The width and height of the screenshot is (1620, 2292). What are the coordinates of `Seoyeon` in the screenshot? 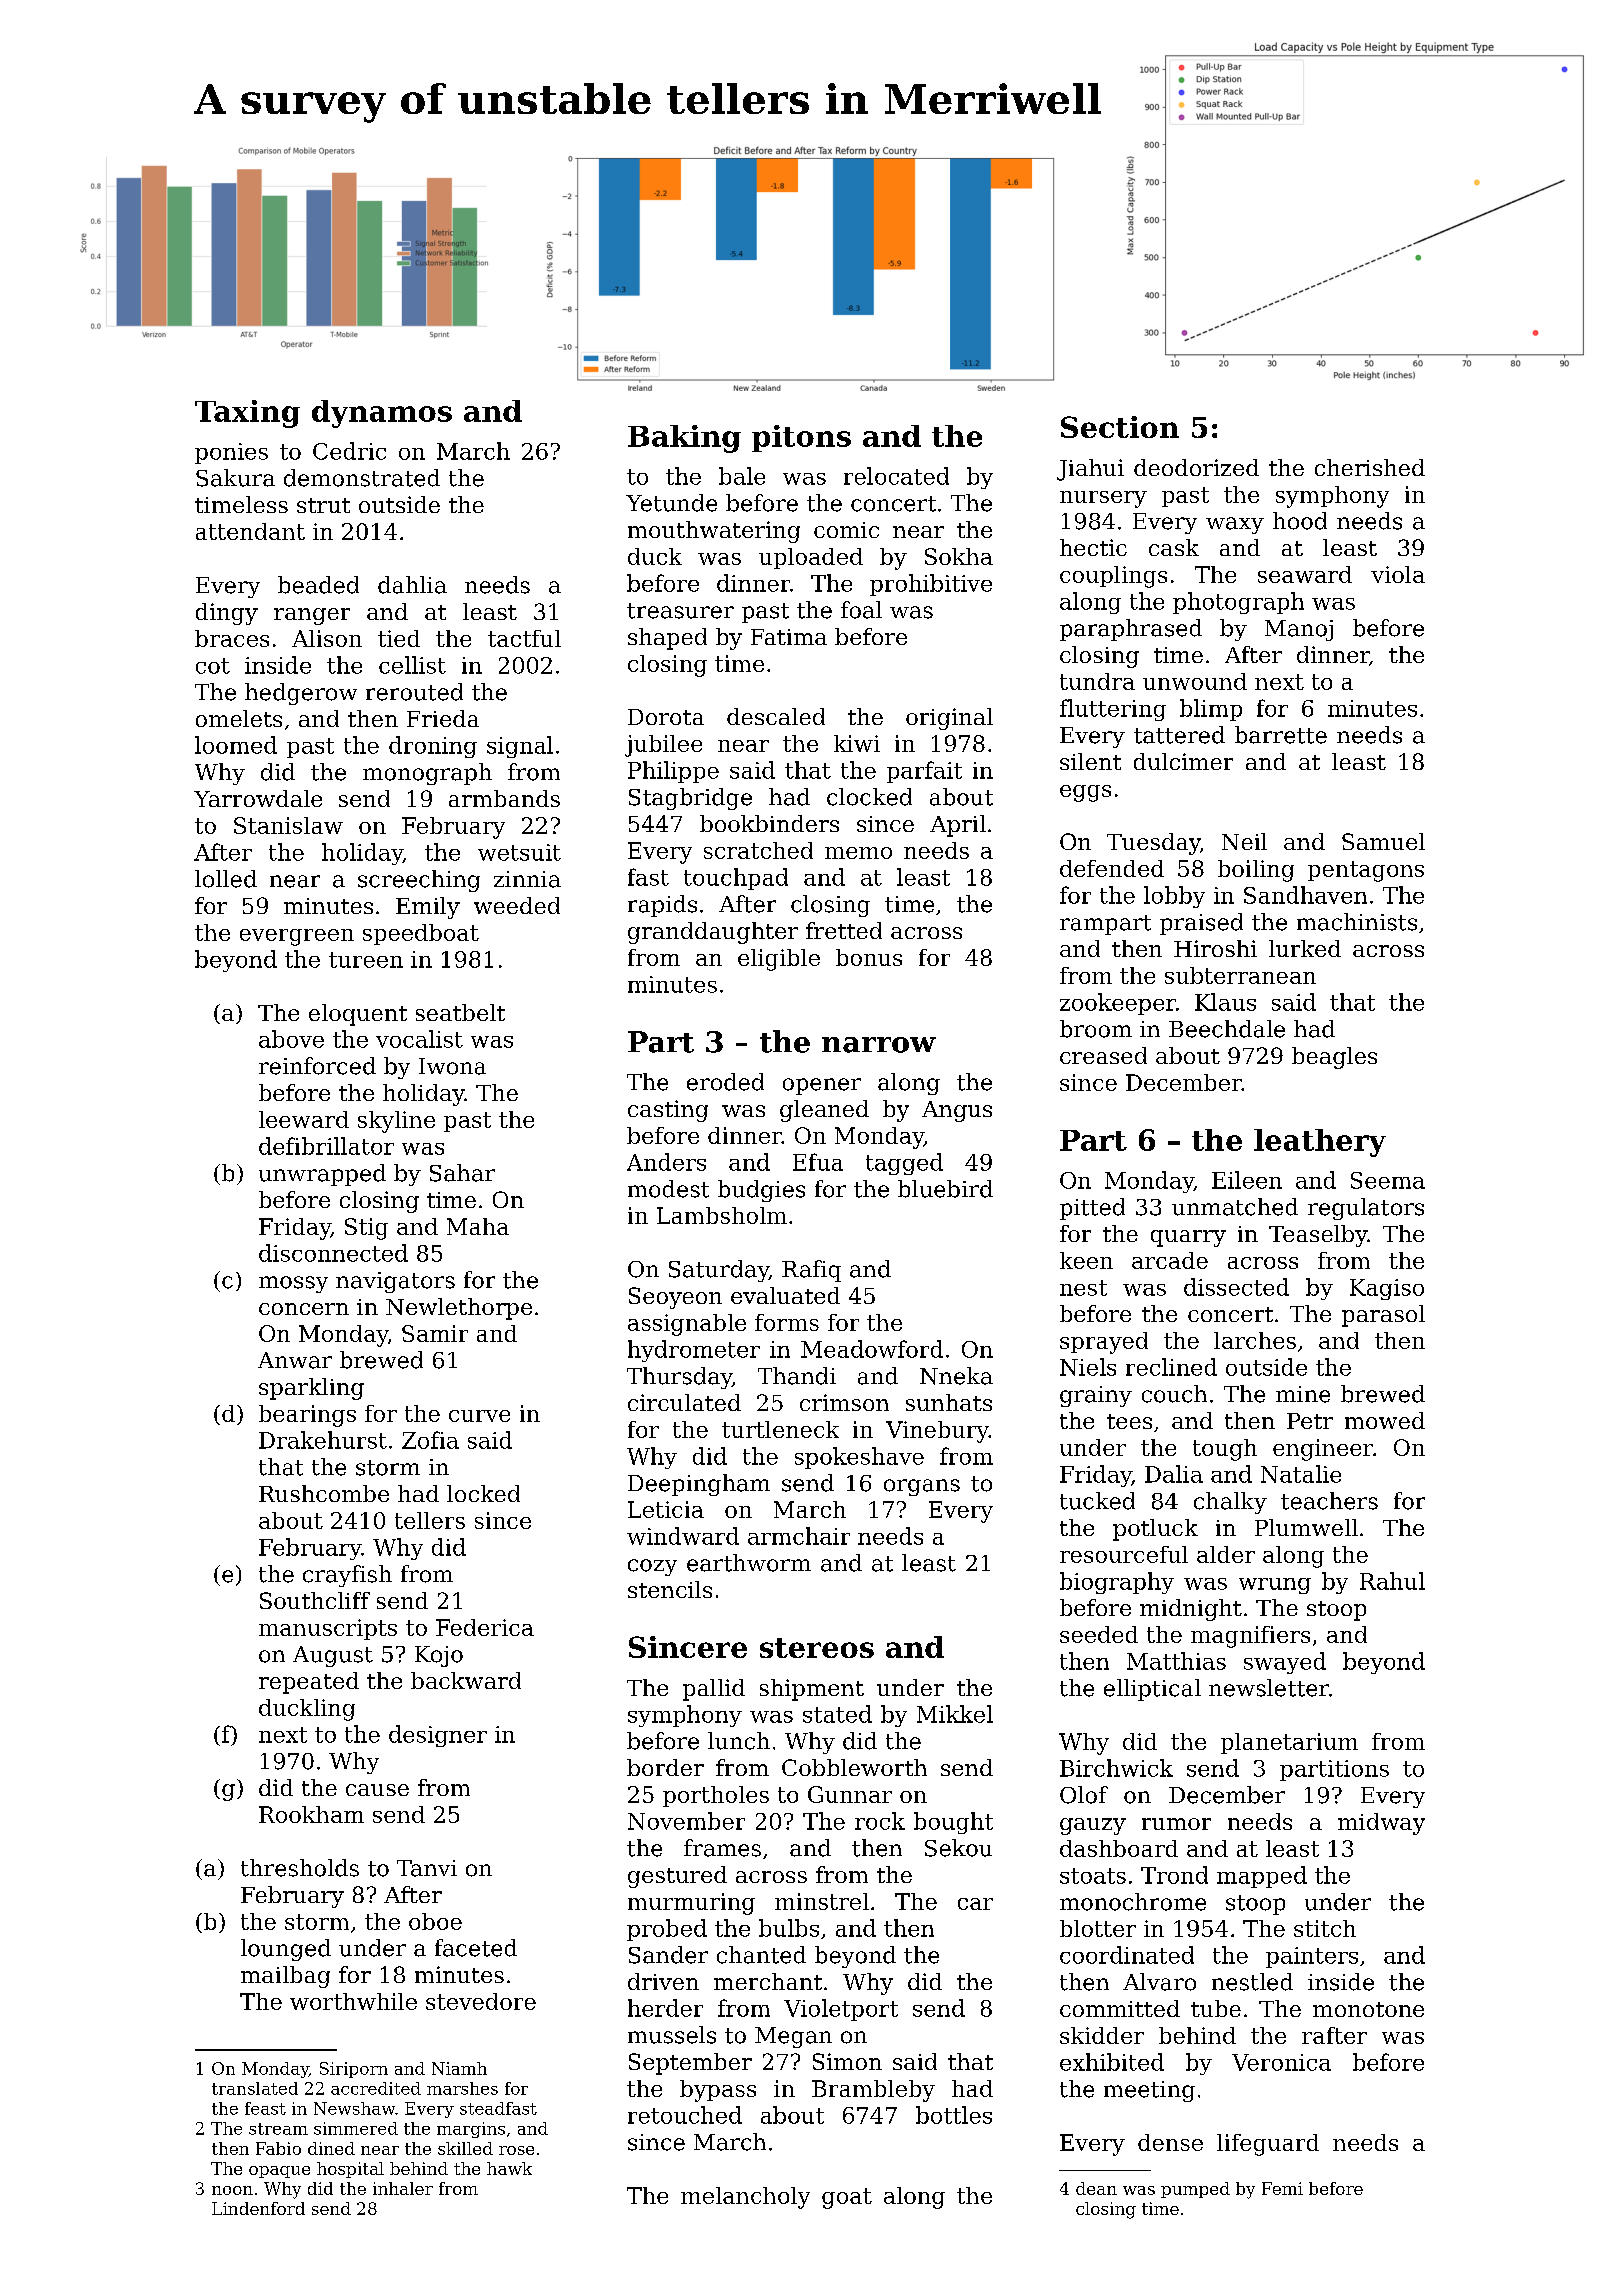 It's located at (675, 1298).
